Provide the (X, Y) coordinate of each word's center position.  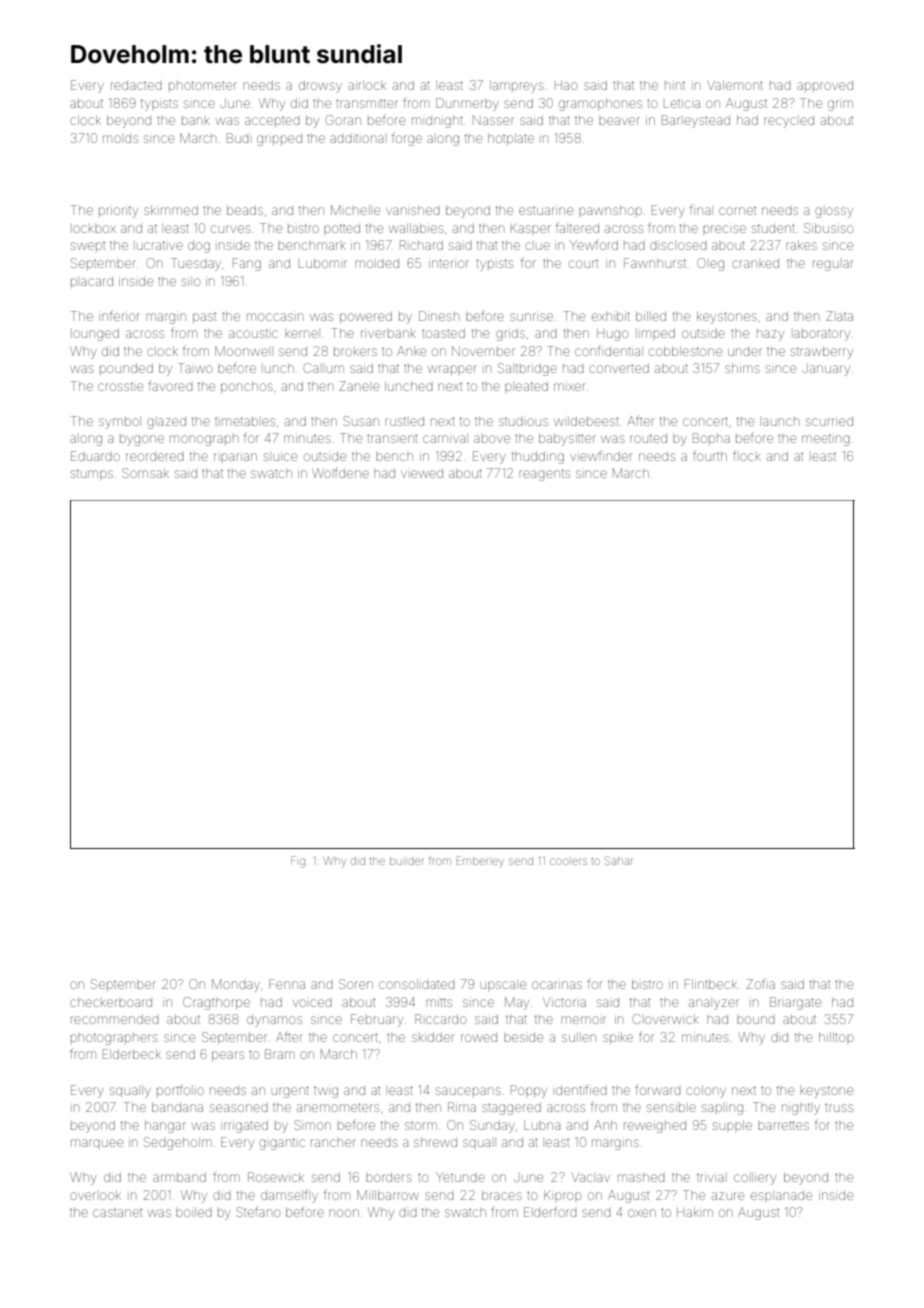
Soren (356, 984)
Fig (298, 862)
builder (406, 861)
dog (199, 247)
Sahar (618, 860)
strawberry (822, 352)
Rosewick (276, 1177)
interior (449, 263)
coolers (568, 861)
